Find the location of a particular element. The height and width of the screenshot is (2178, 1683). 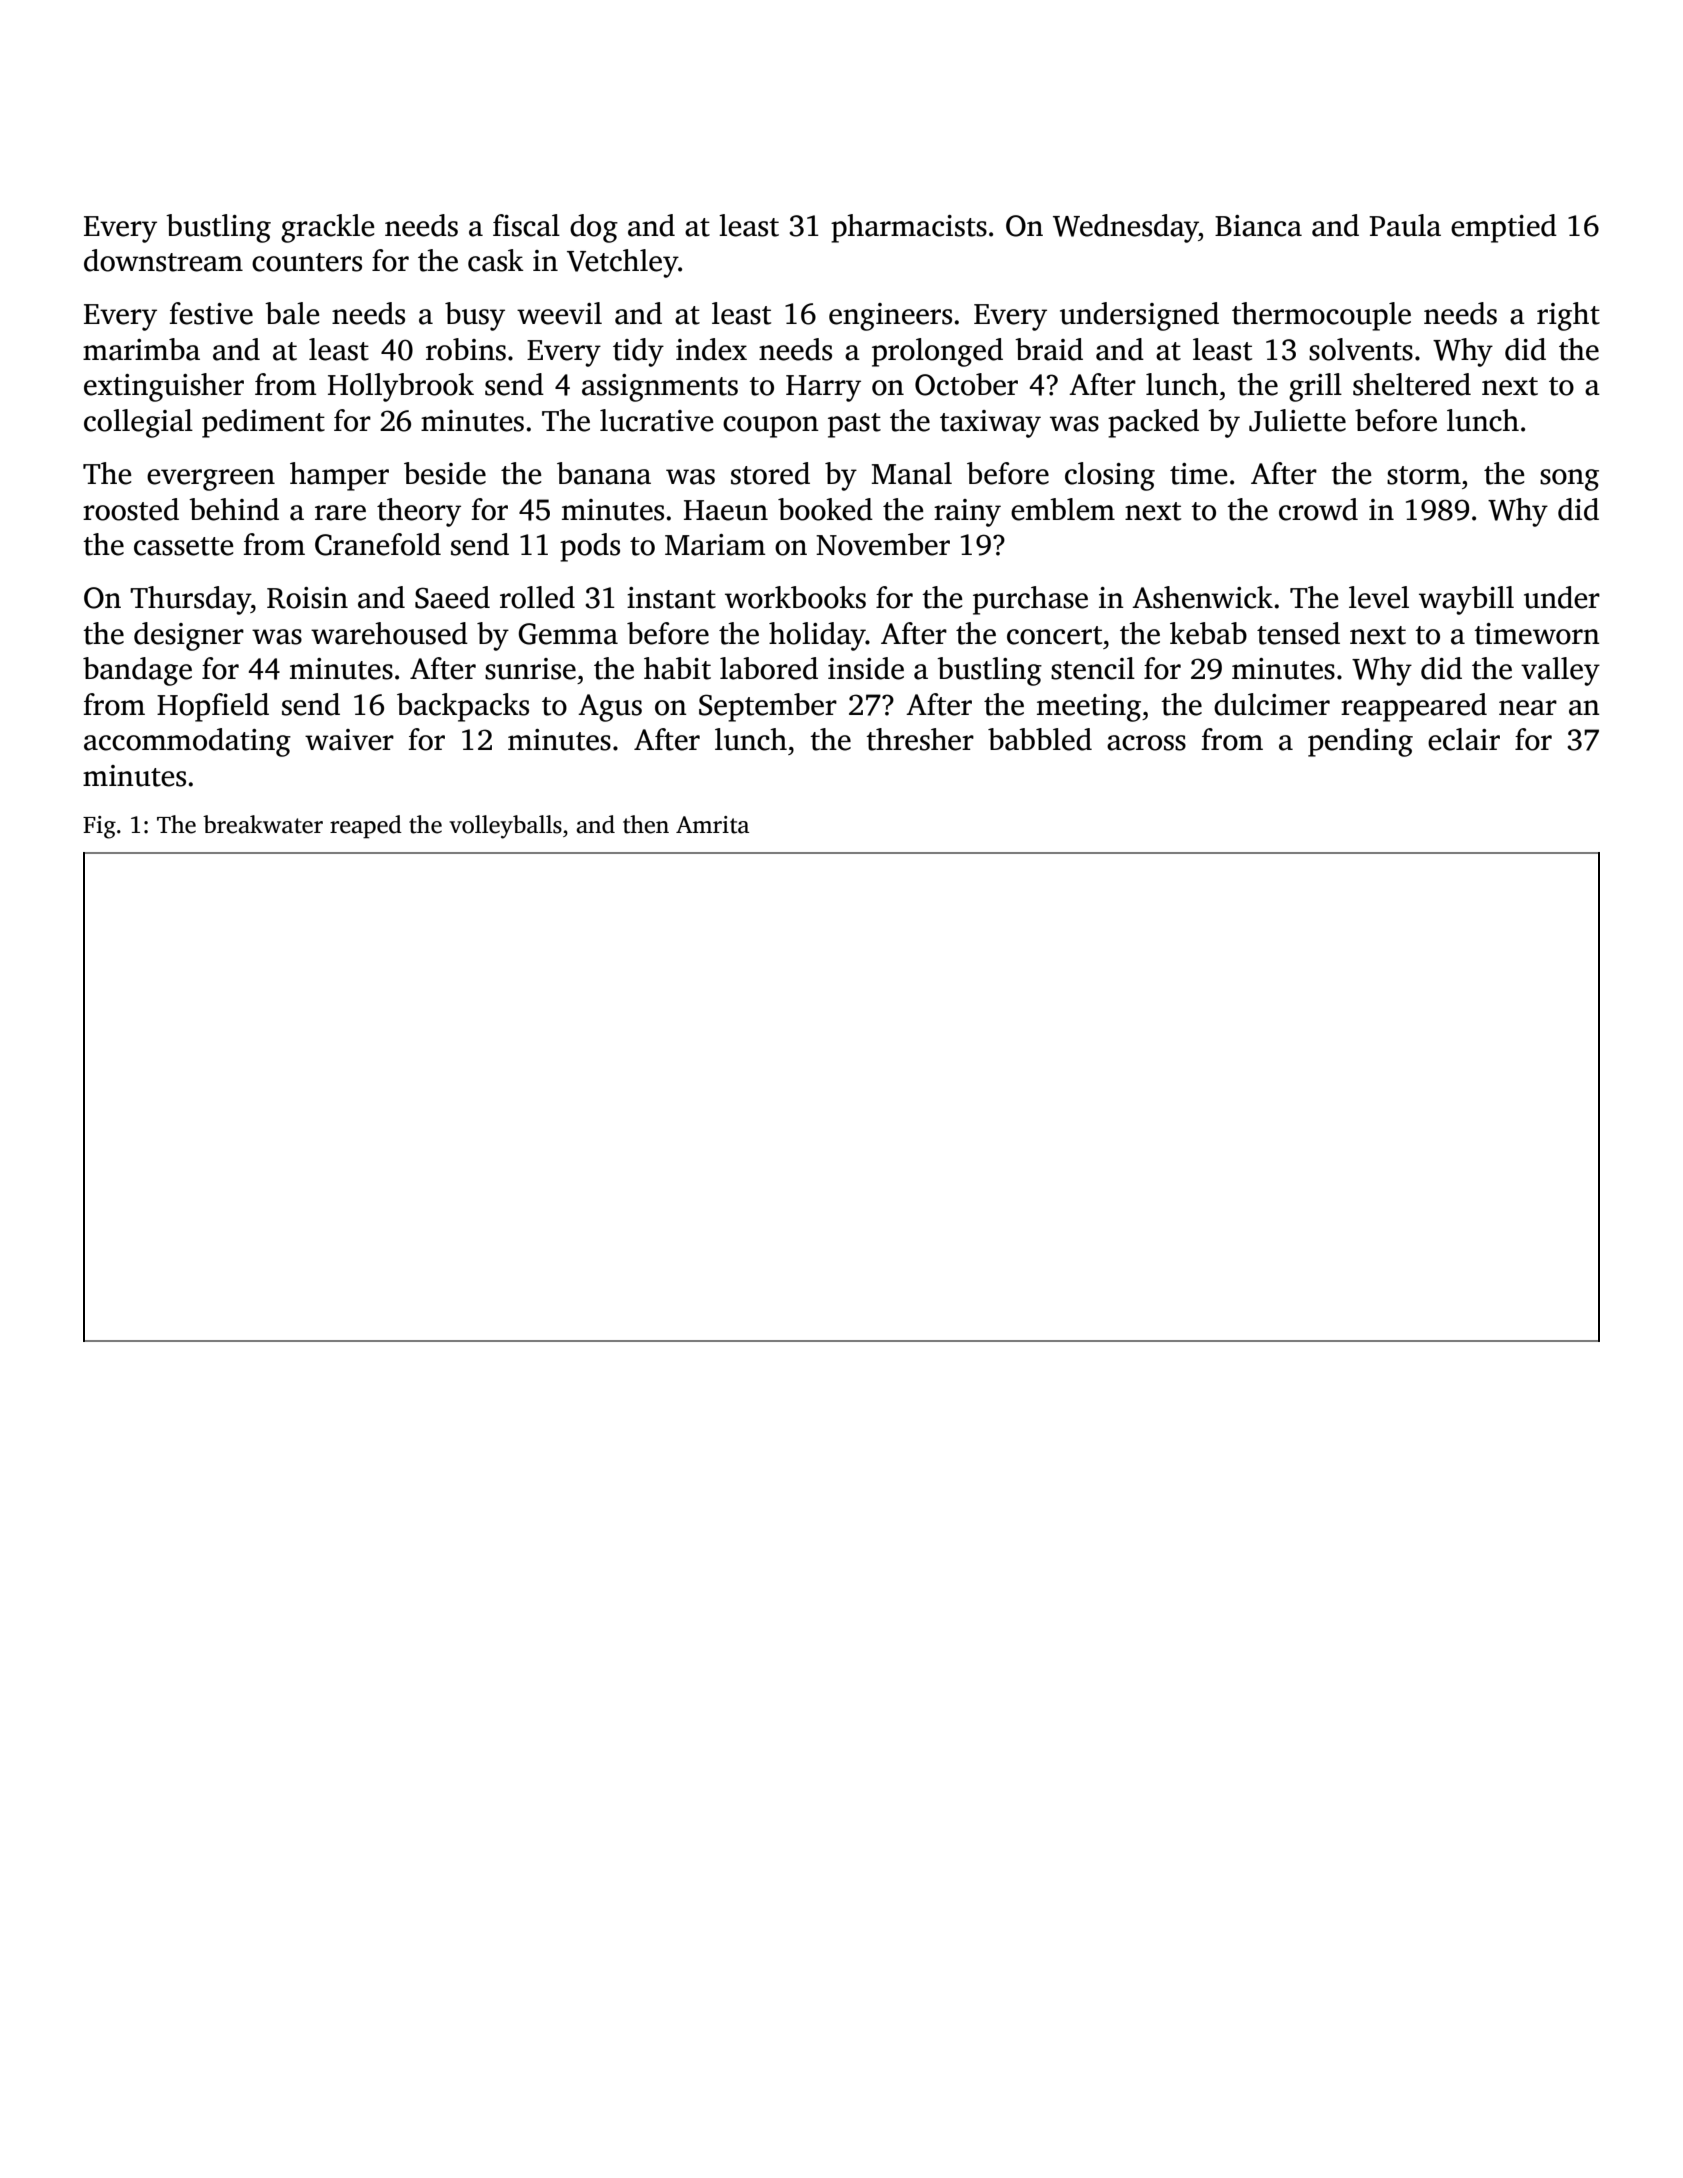

marimba is located at coordinates (141, 349).
